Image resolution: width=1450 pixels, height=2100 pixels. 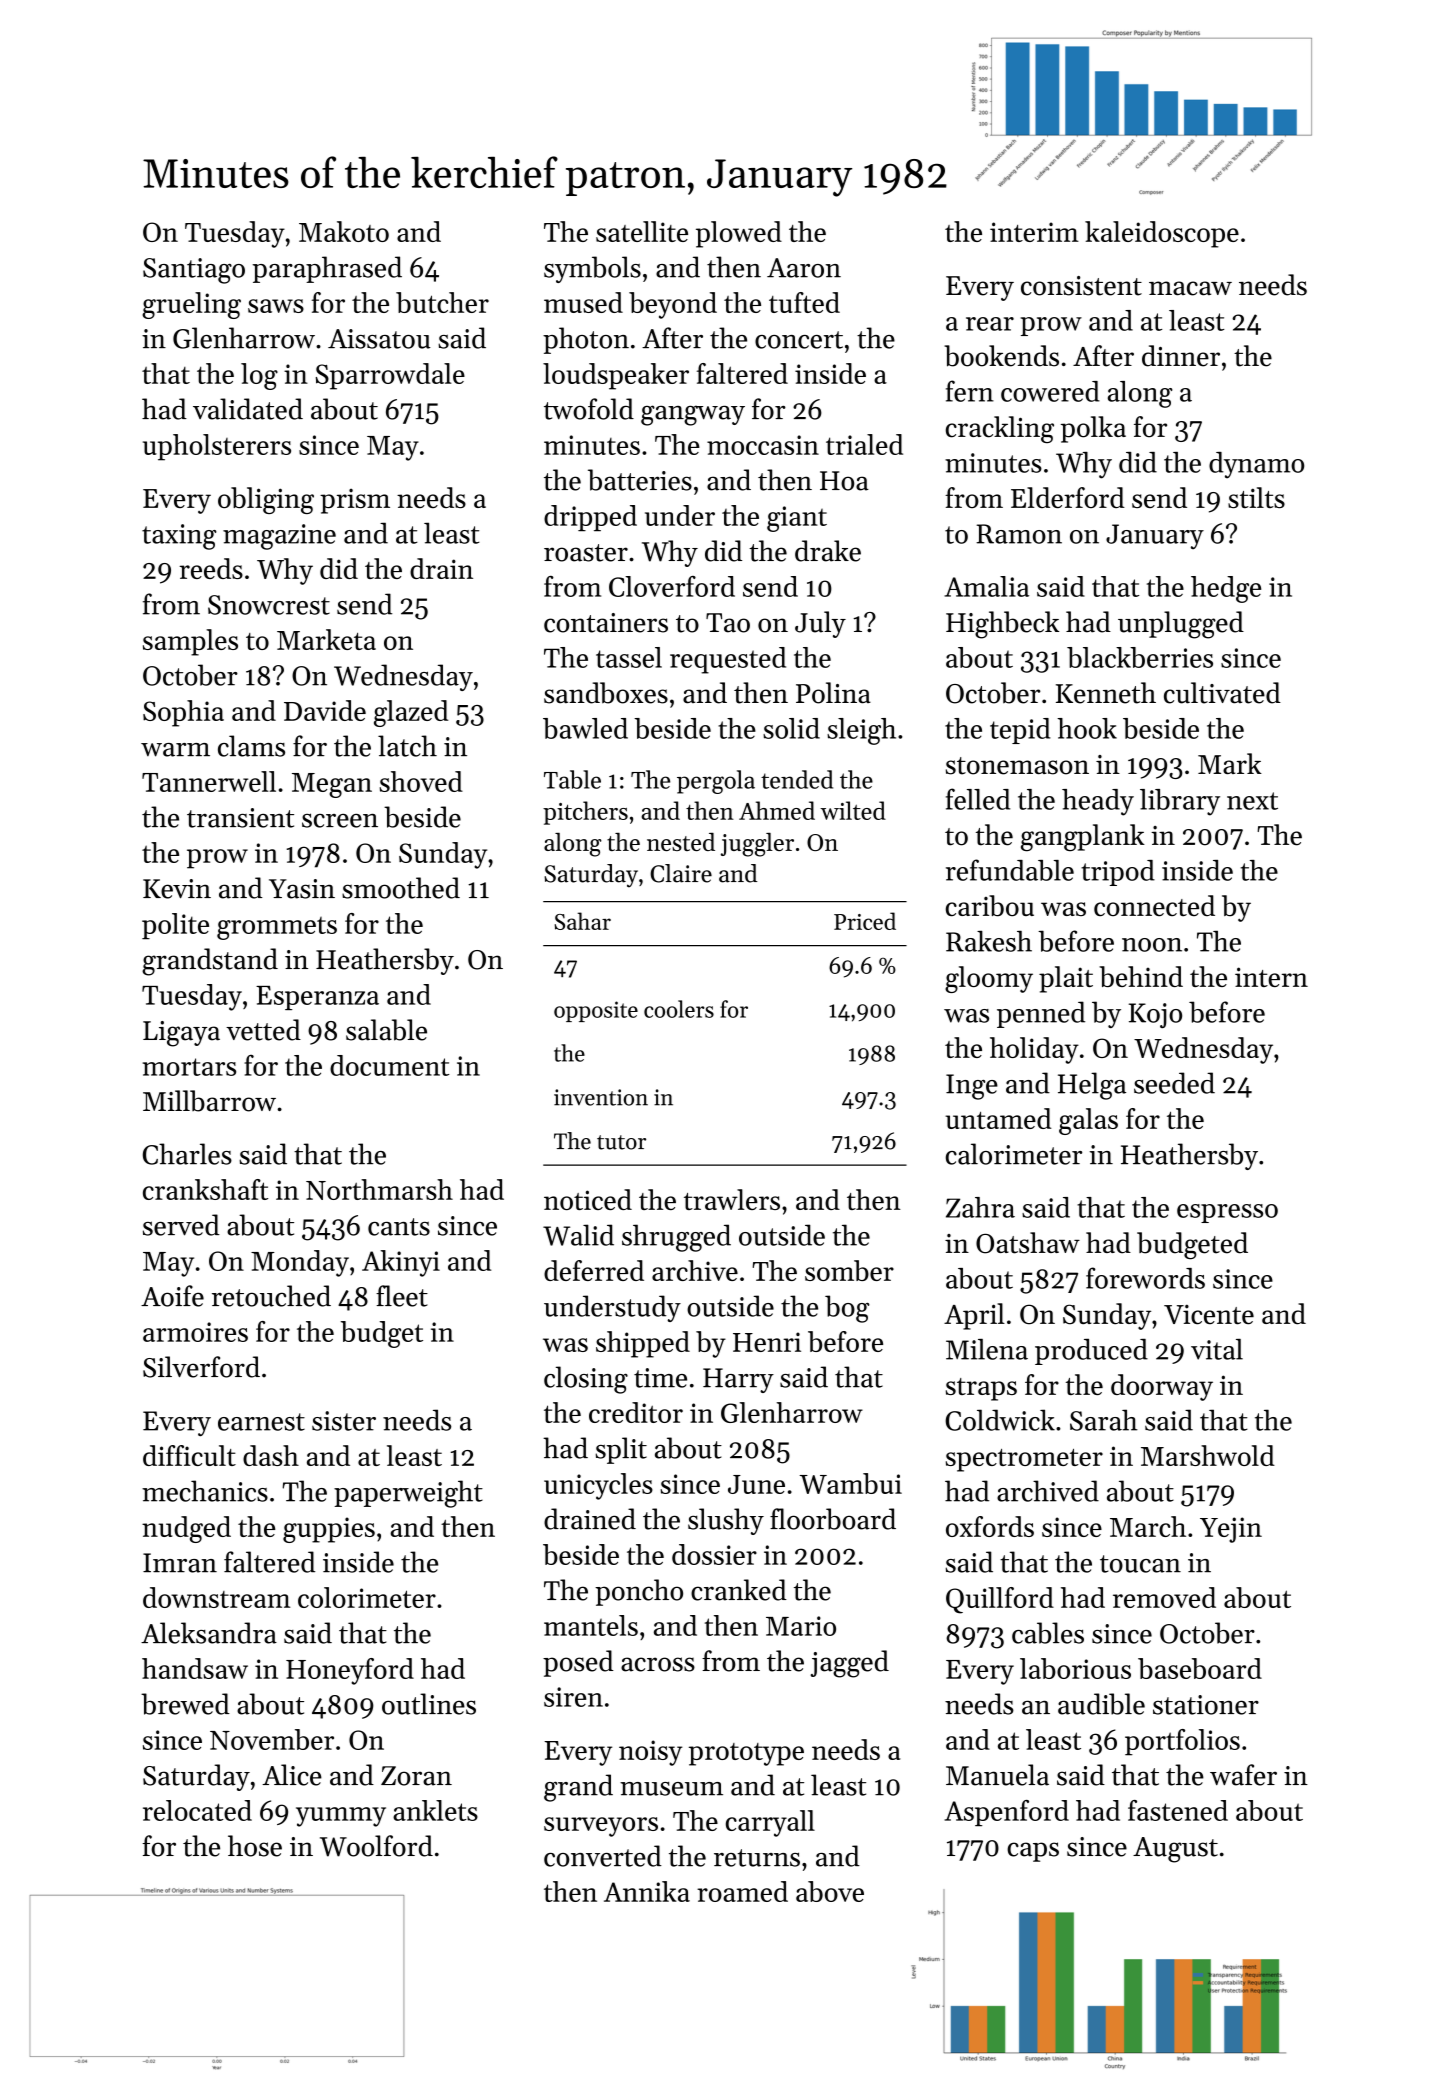 What do you see at coordinates (589, 409) in the page?
I see `twofold` at bounding box center [589, 409].
